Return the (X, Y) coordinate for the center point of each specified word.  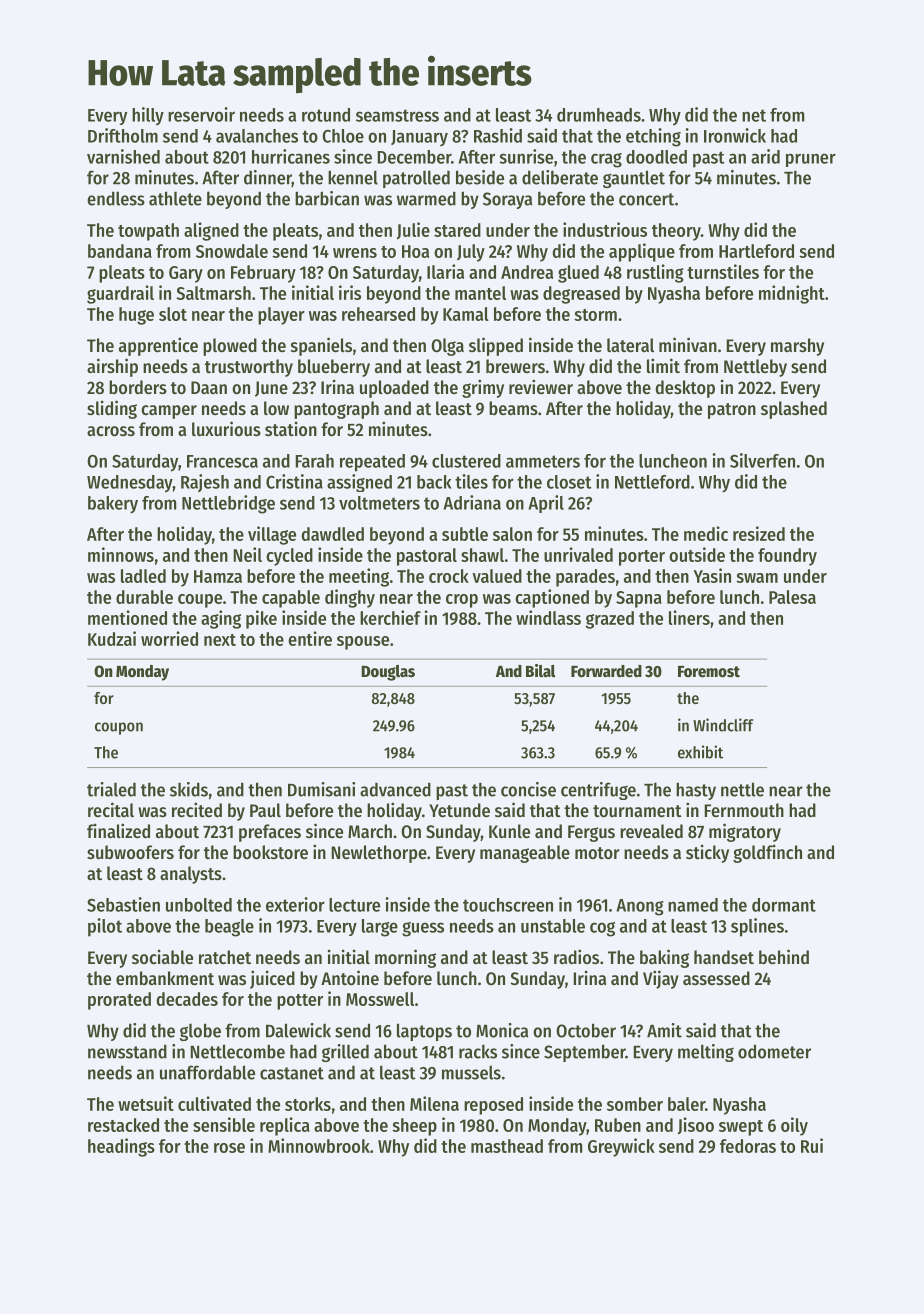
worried (169, 638)
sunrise (526, 156)
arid (765, 156)
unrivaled (578, 554)
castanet (292, 1073)
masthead (507, 1146)
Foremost (709, 672)
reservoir (201, 114)
